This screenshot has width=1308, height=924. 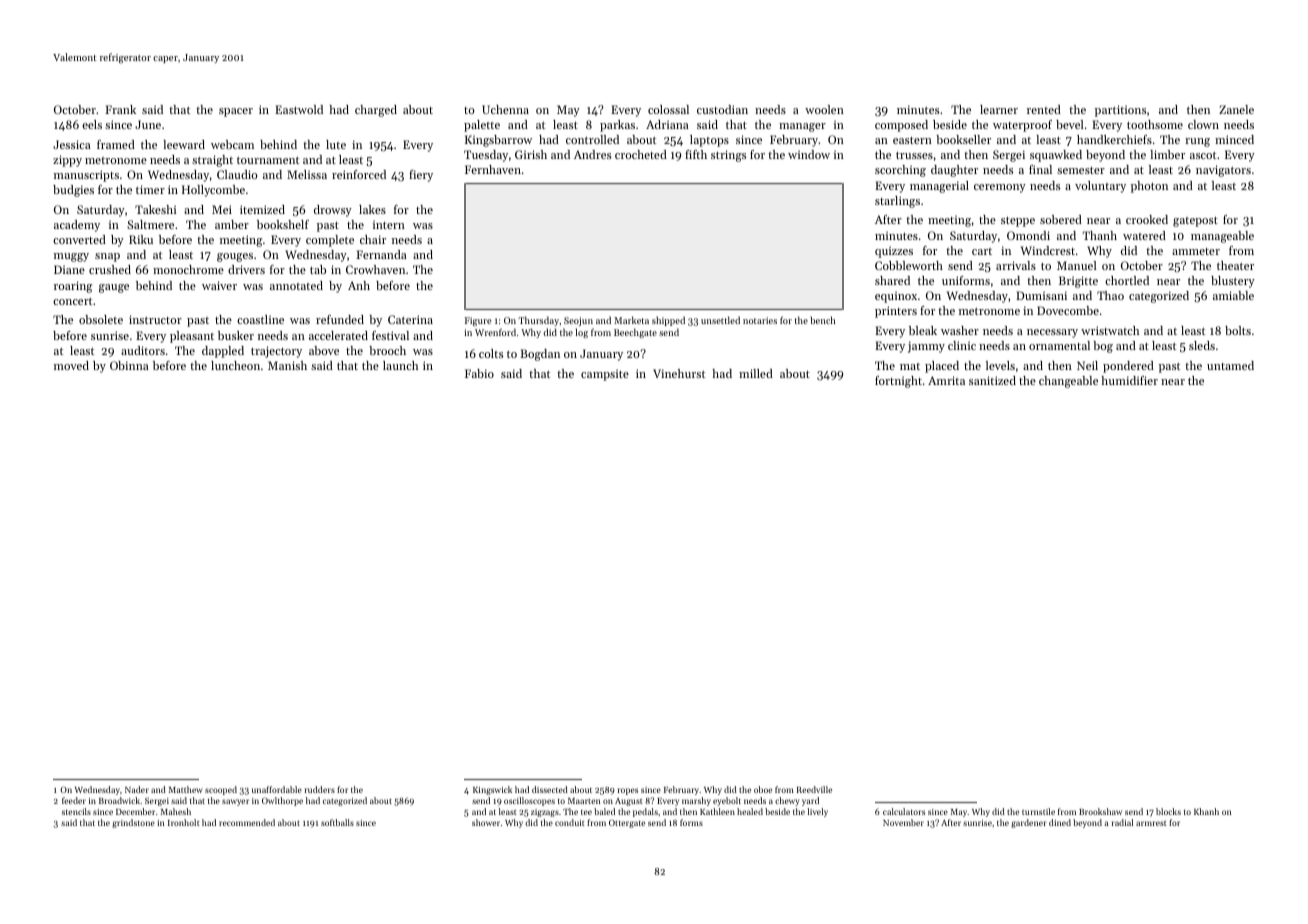 I want to click on timer, so click(x=150, y=189).
